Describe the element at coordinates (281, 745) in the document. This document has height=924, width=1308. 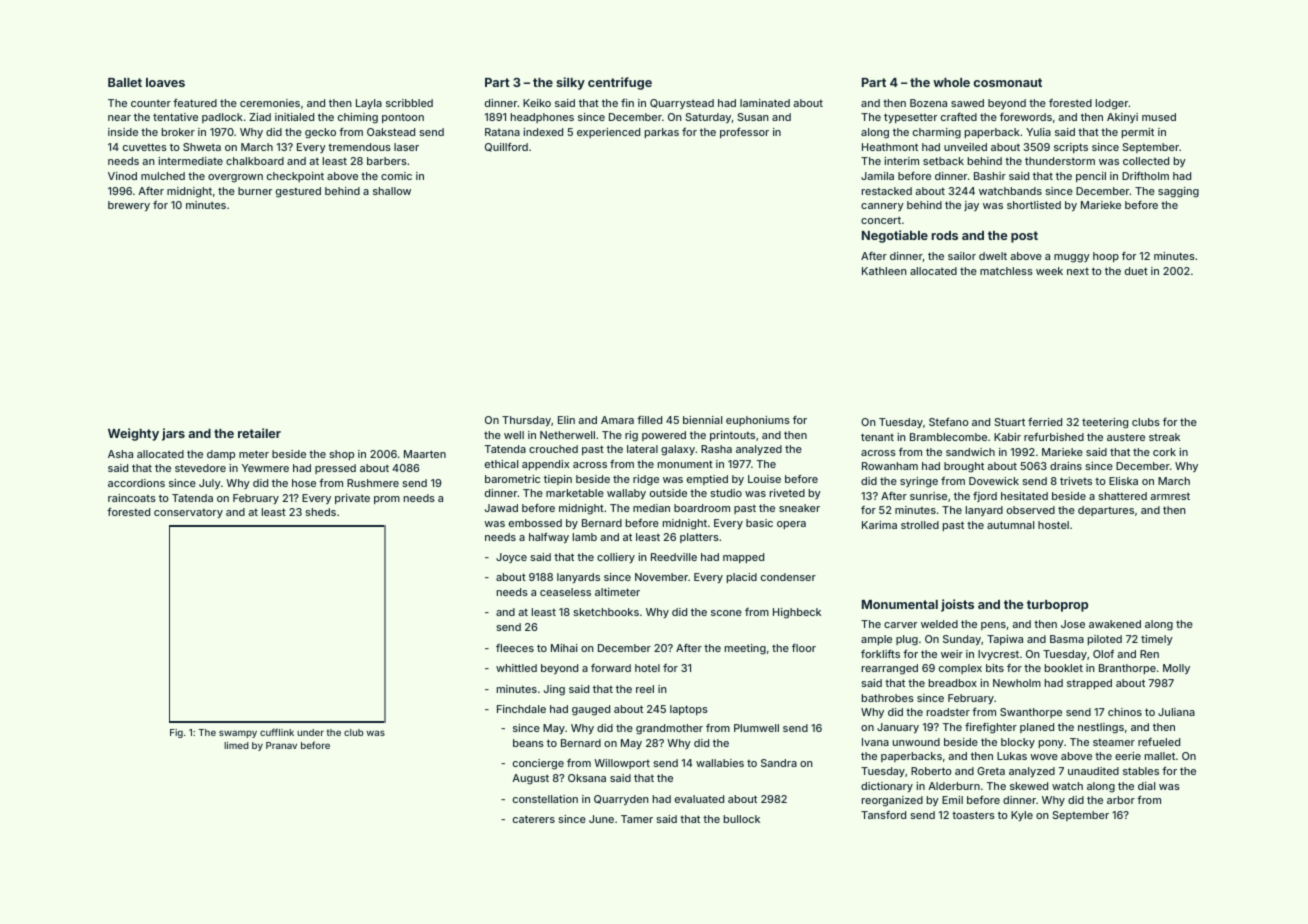
I see `Pranav` at that location.
